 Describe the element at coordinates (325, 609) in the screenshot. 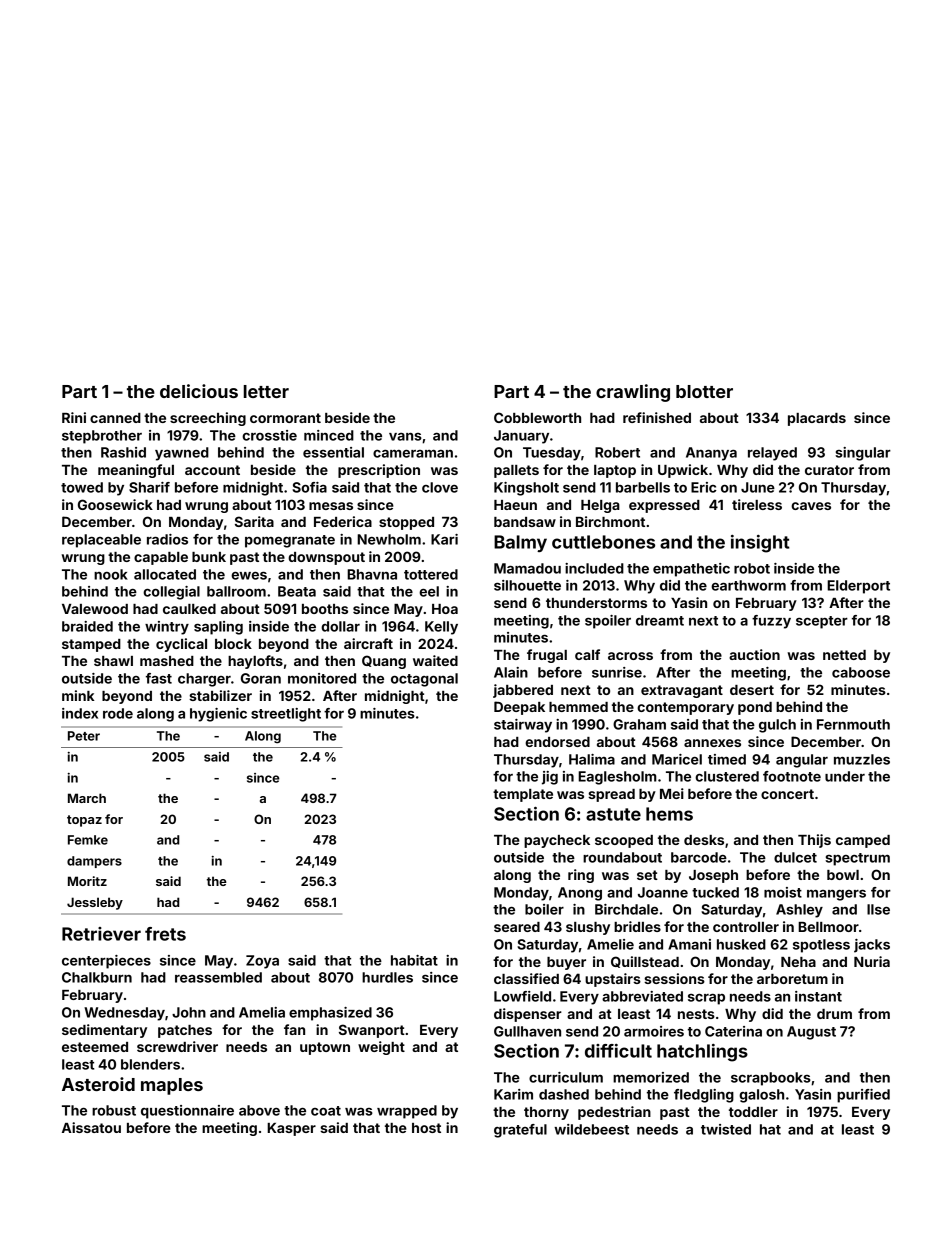

I see `booths` at that location.
